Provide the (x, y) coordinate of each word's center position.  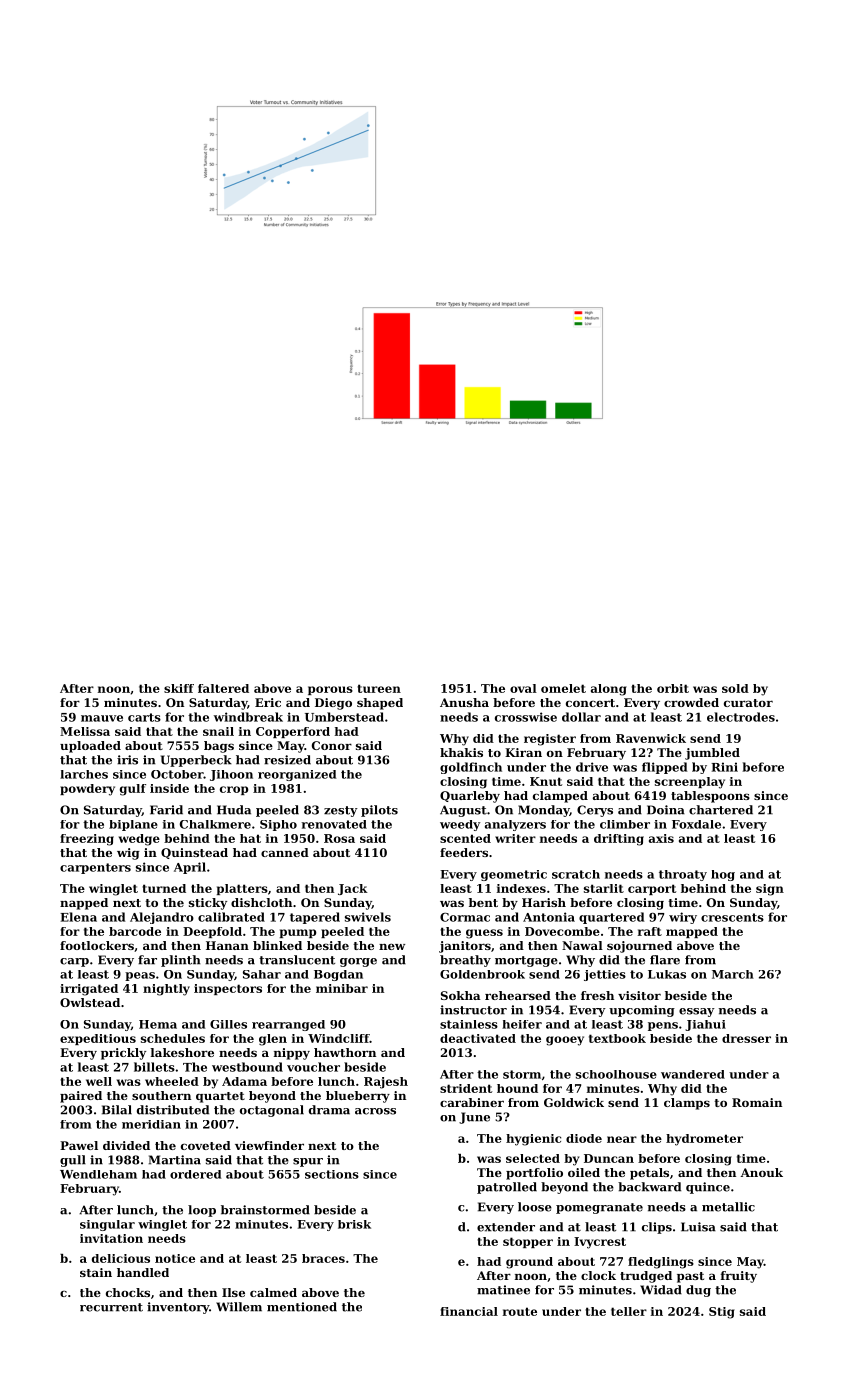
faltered (223, 688)
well (99, 1081)
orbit (673, 688)
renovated (334, 824)
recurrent (111, 1307)
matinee (503, 1290)
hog (723, 875)
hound (517, 1088)
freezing (87, 840)
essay (697, 1012)
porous (330, 690)
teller (629, 1311)
